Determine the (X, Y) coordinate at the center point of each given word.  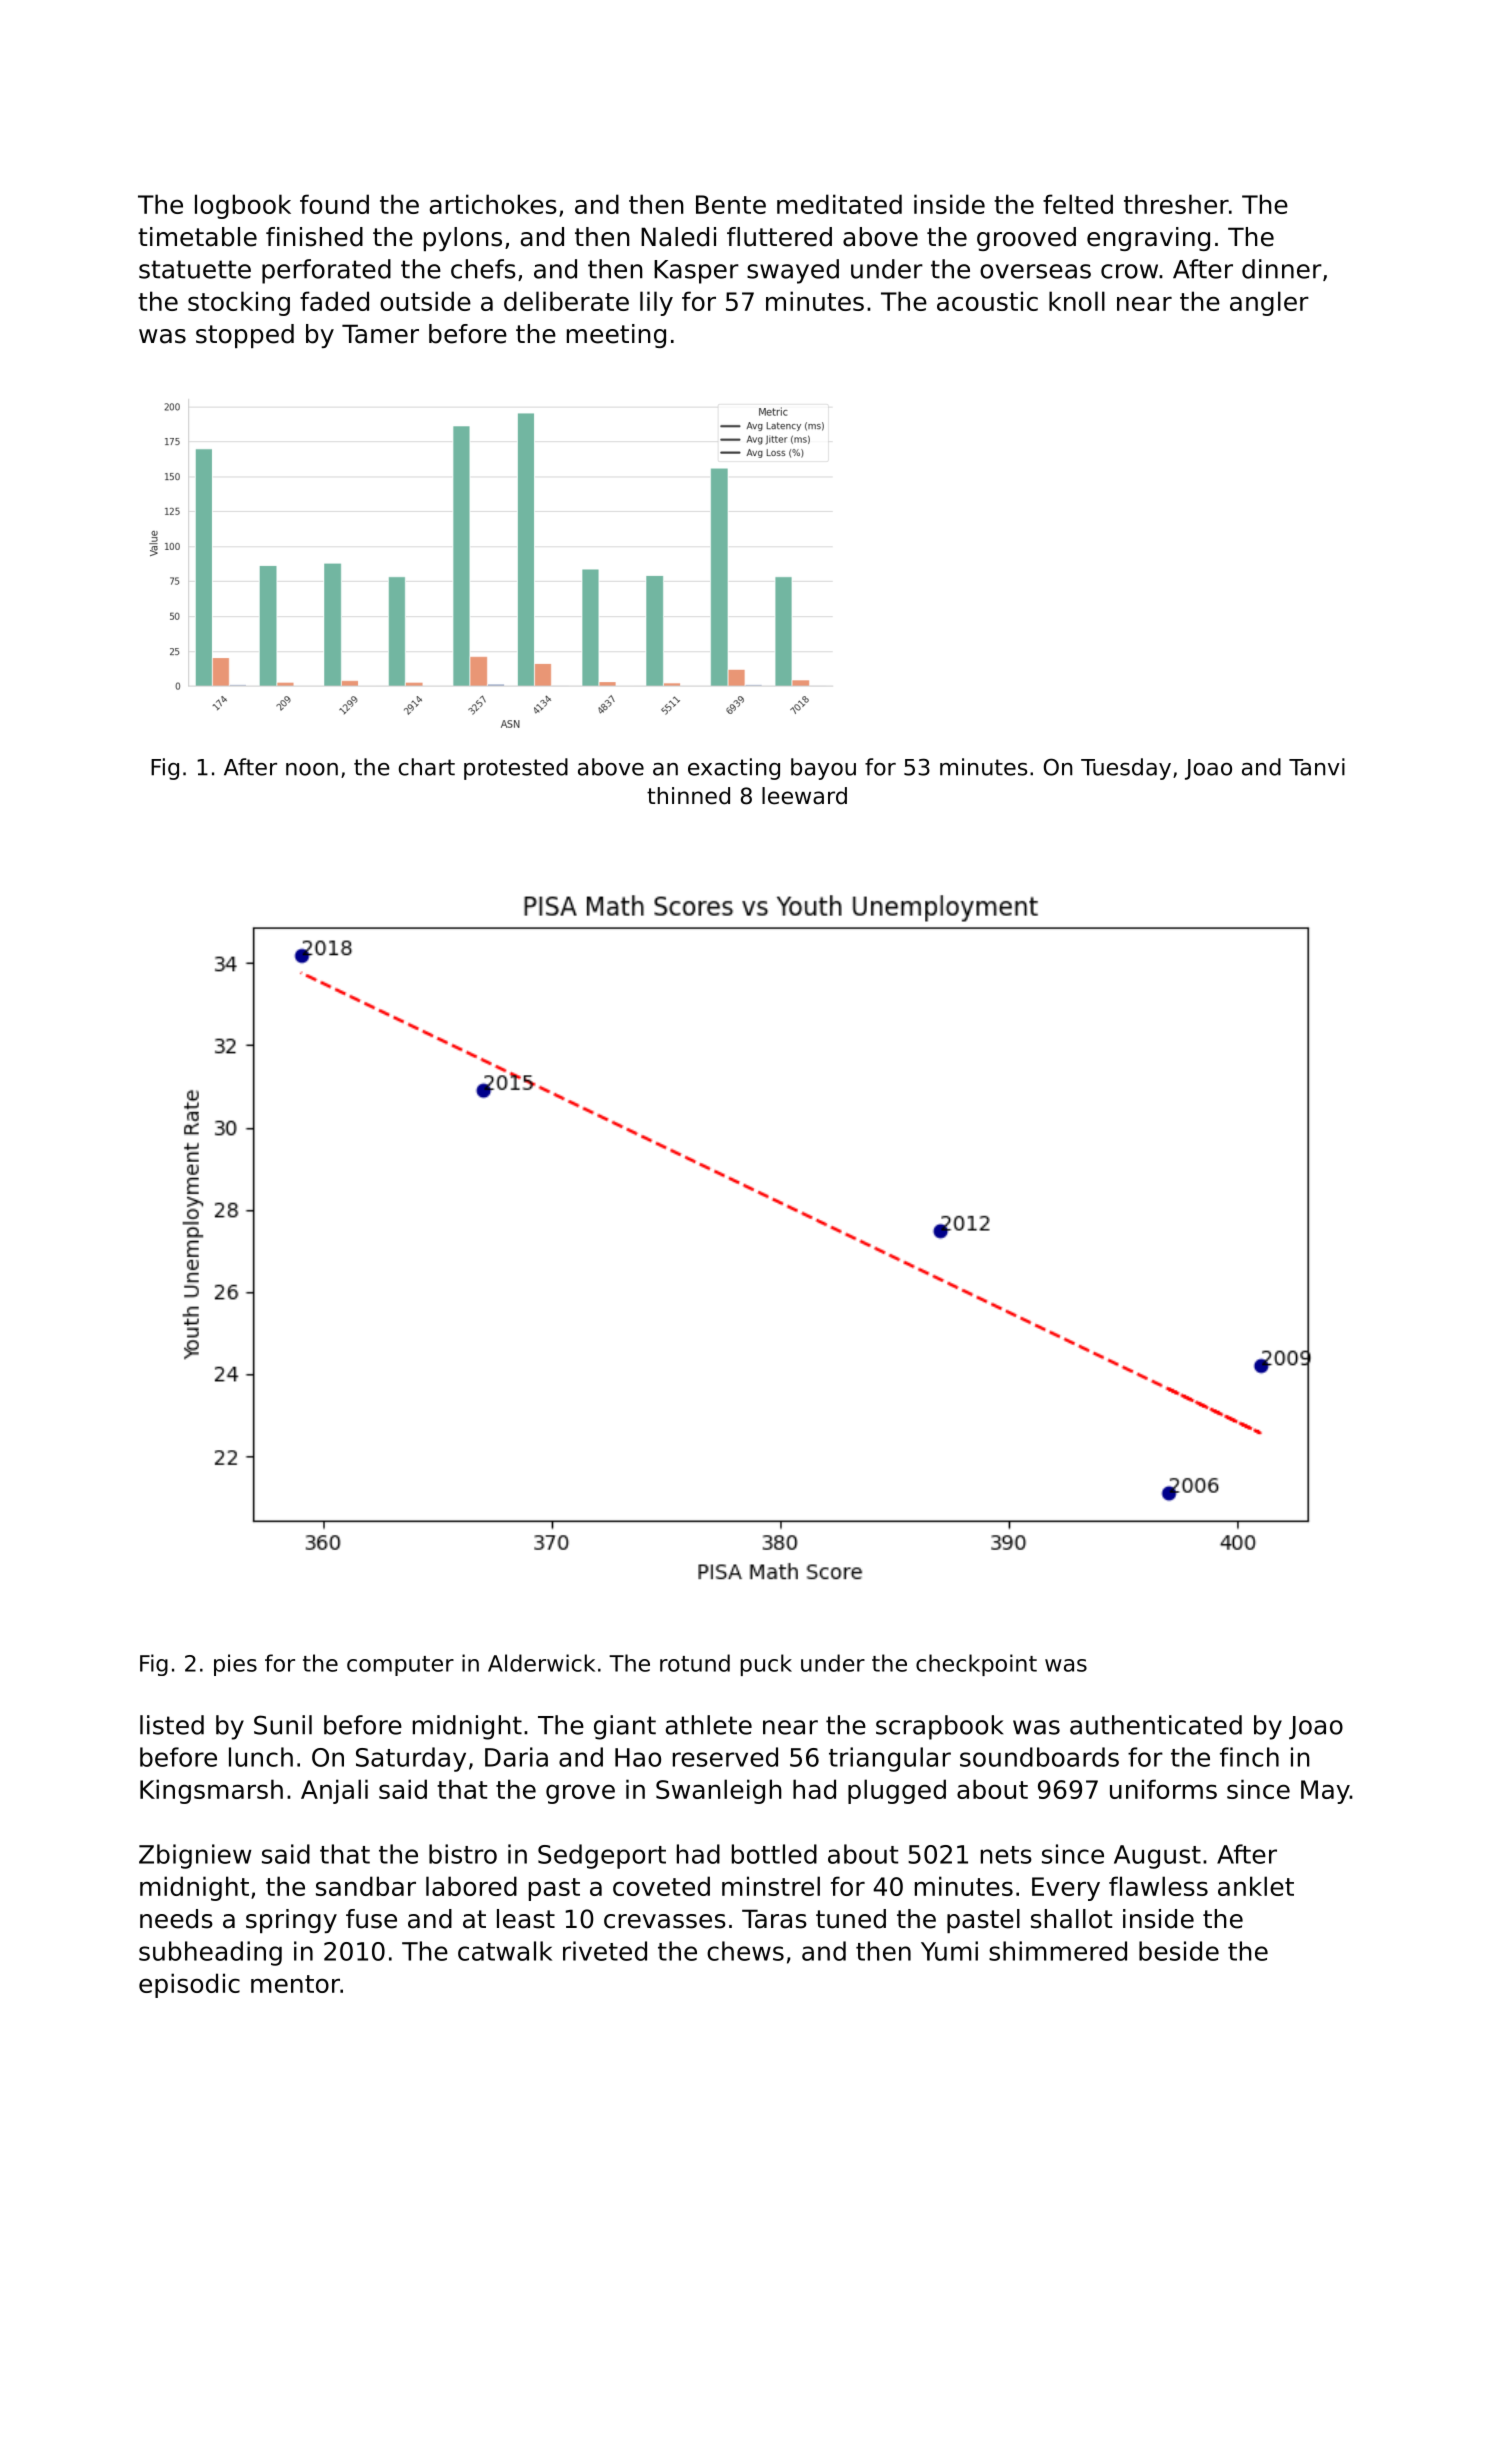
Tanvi (1317, 767)
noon (312, 769)
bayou (823, 769)
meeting (616, 336)
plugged (897, 1791)
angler (1269, 303)
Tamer (380, 334)
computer (400, 1666)
